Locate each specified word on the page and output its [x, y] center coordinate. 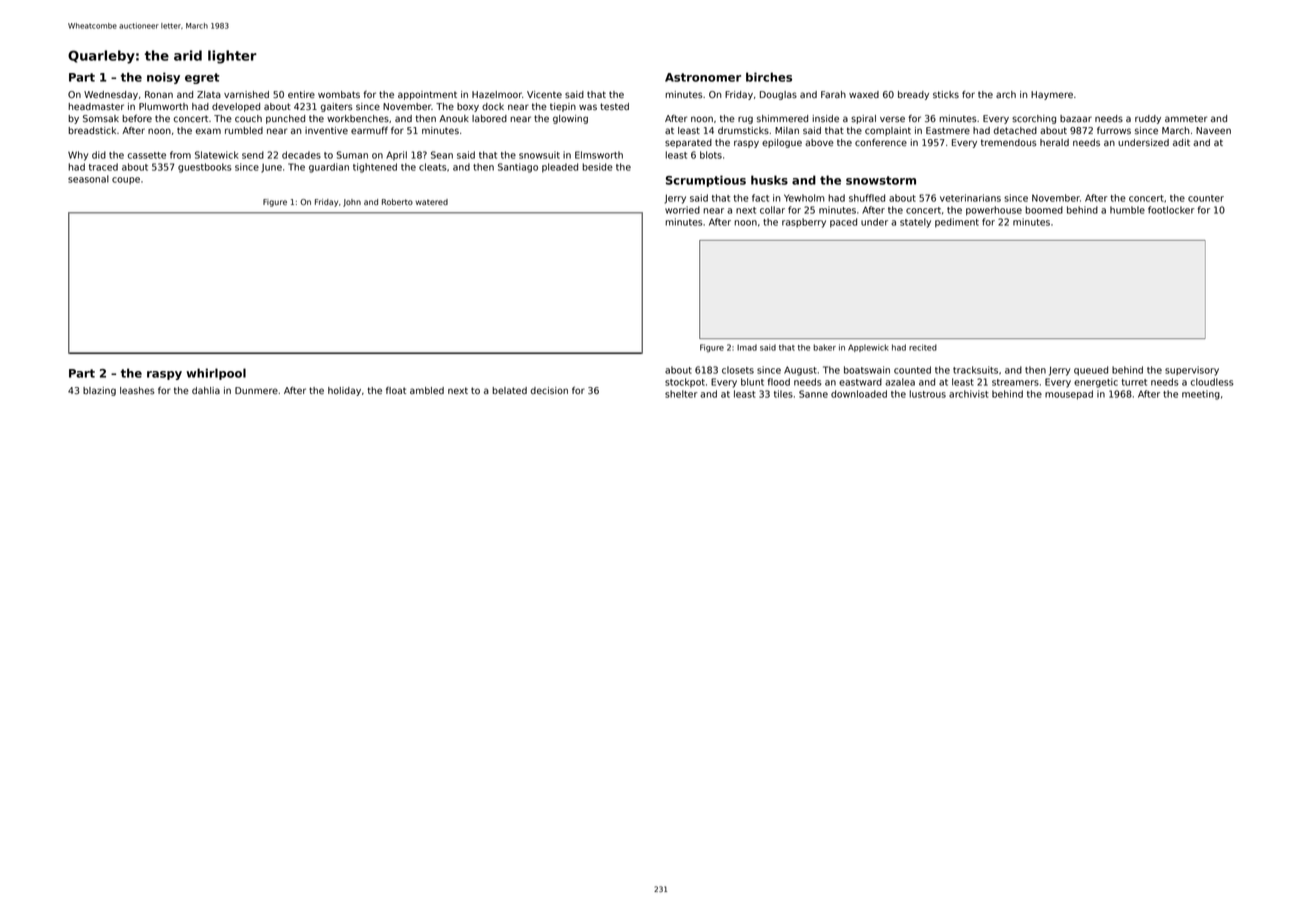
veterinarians [970, 198]
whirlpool [216, 374]
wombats [339, 94]
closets [738, 370]
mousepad [1069, 395]
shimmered [782, 119]
